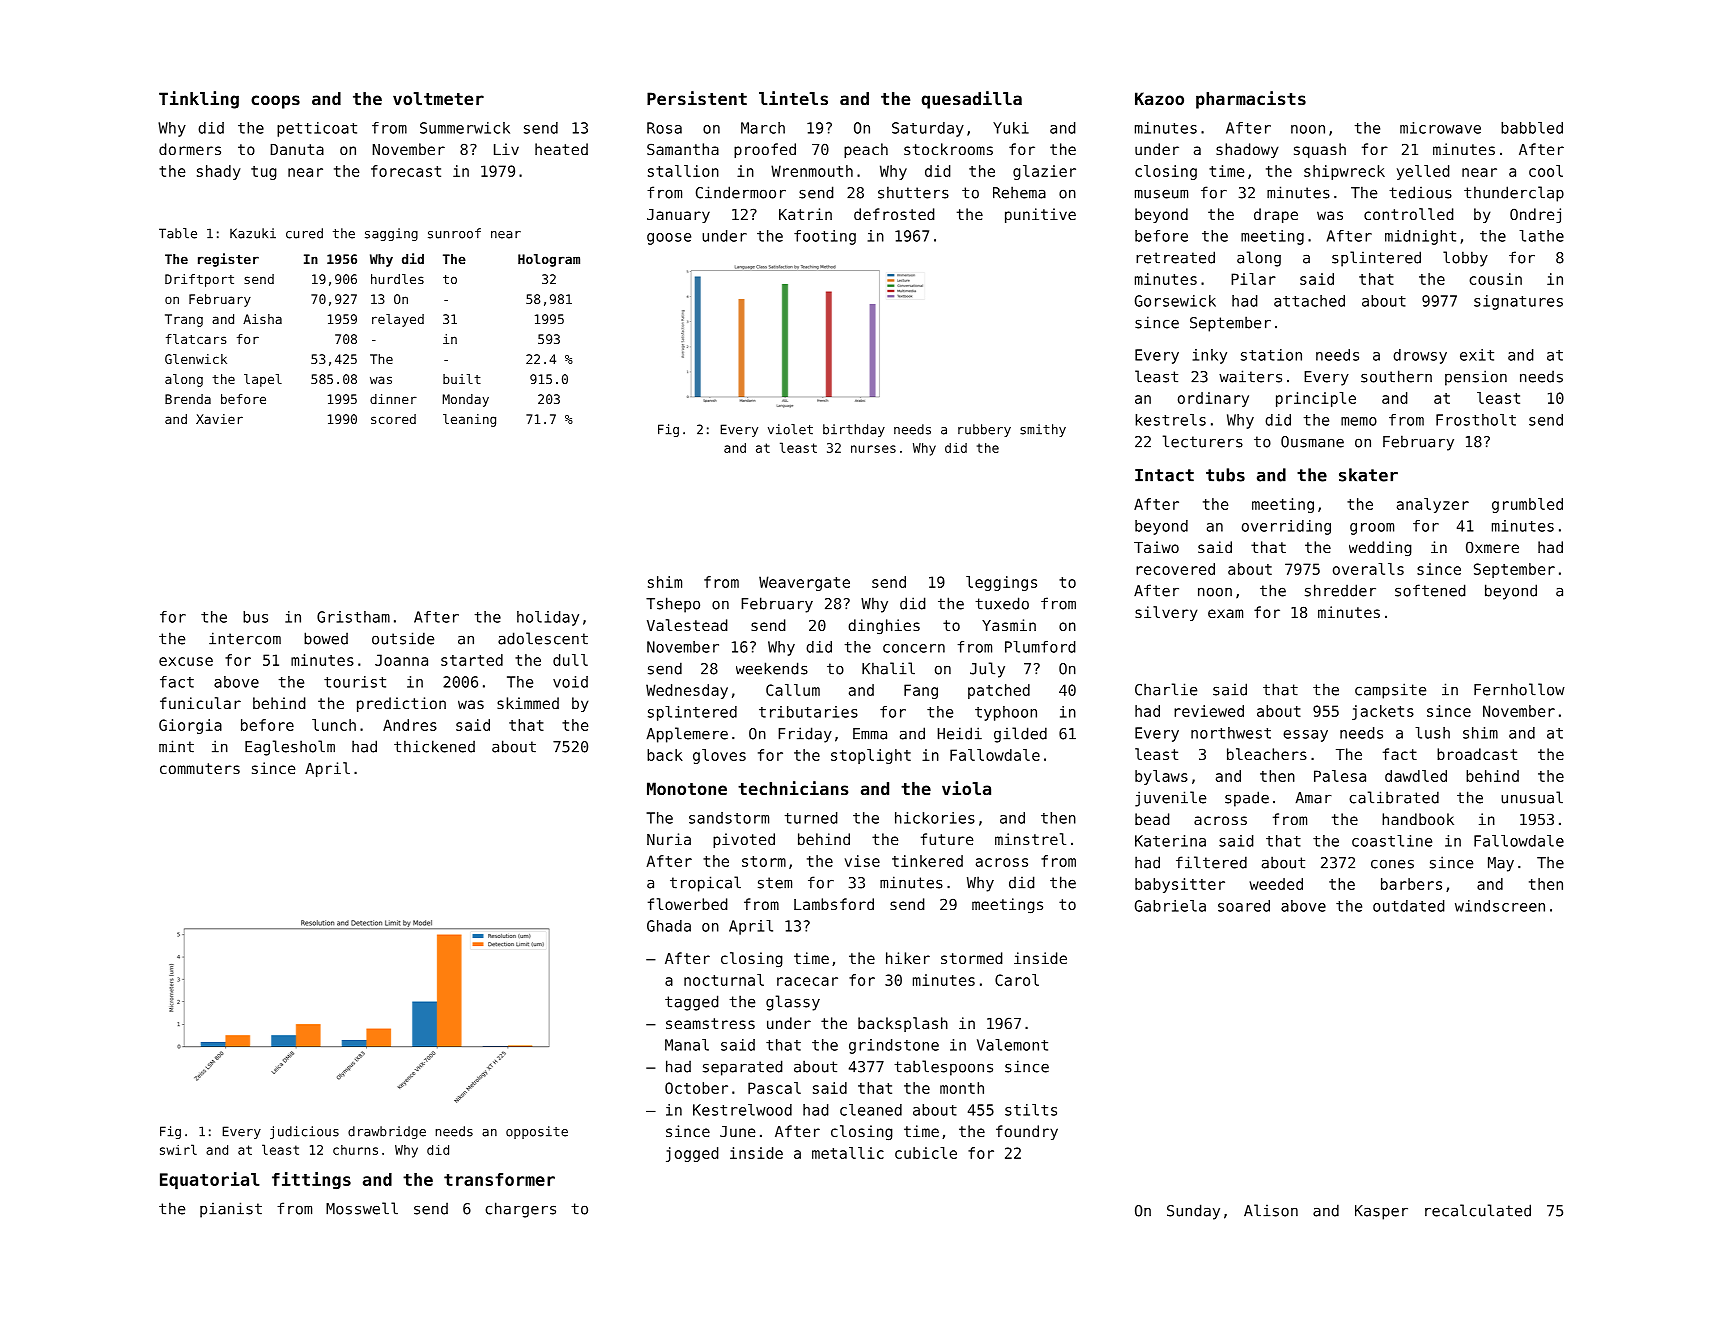 The height and width of the screenshot is (1332, 1723). I want to click on leaning, so click(469, 420).
